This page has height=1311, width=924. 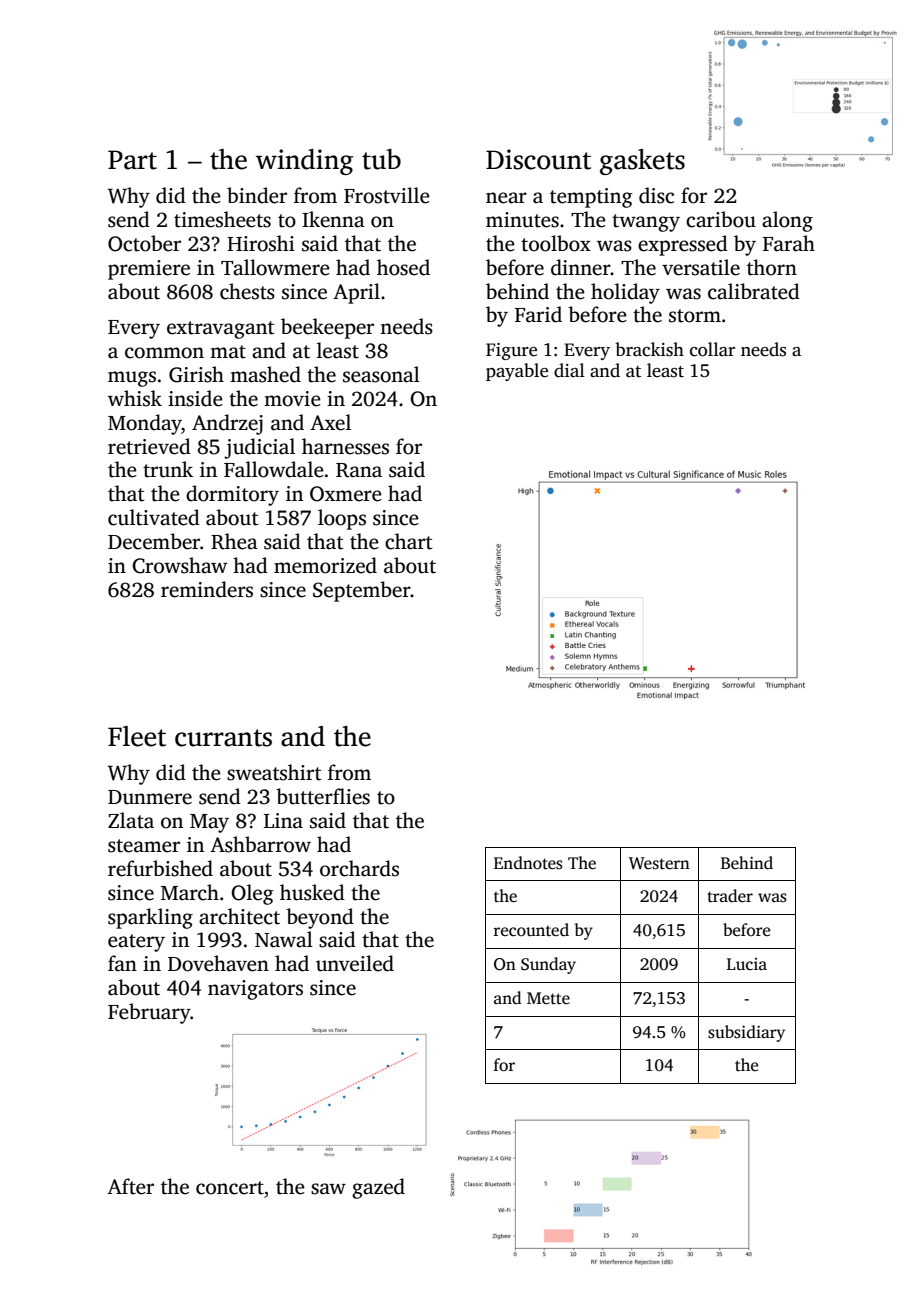 I want to click on subsidiary, so click(x=746, y=1033).
